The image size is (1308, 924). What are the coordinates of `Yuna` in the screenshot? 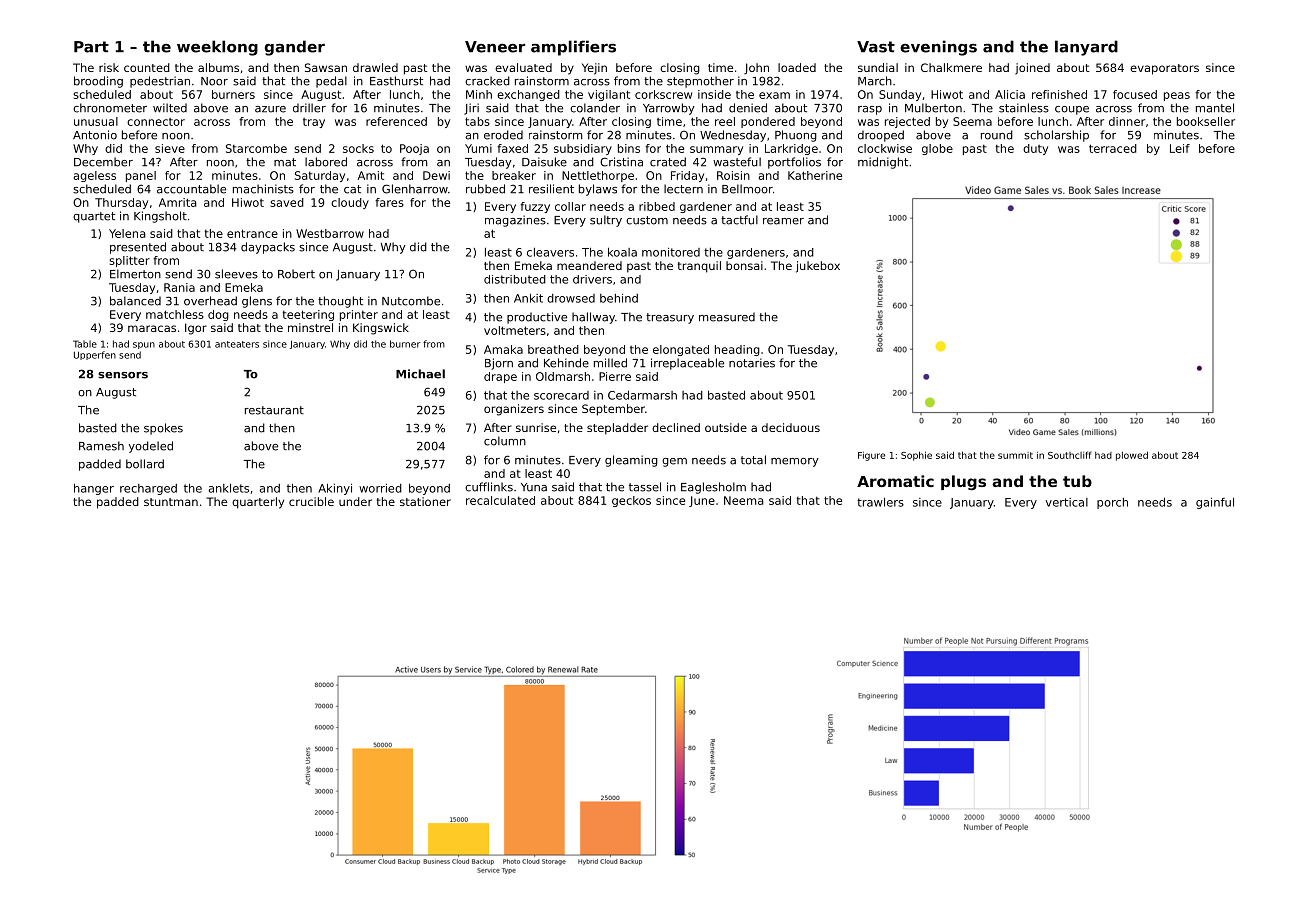 It's located at (534, 487).
